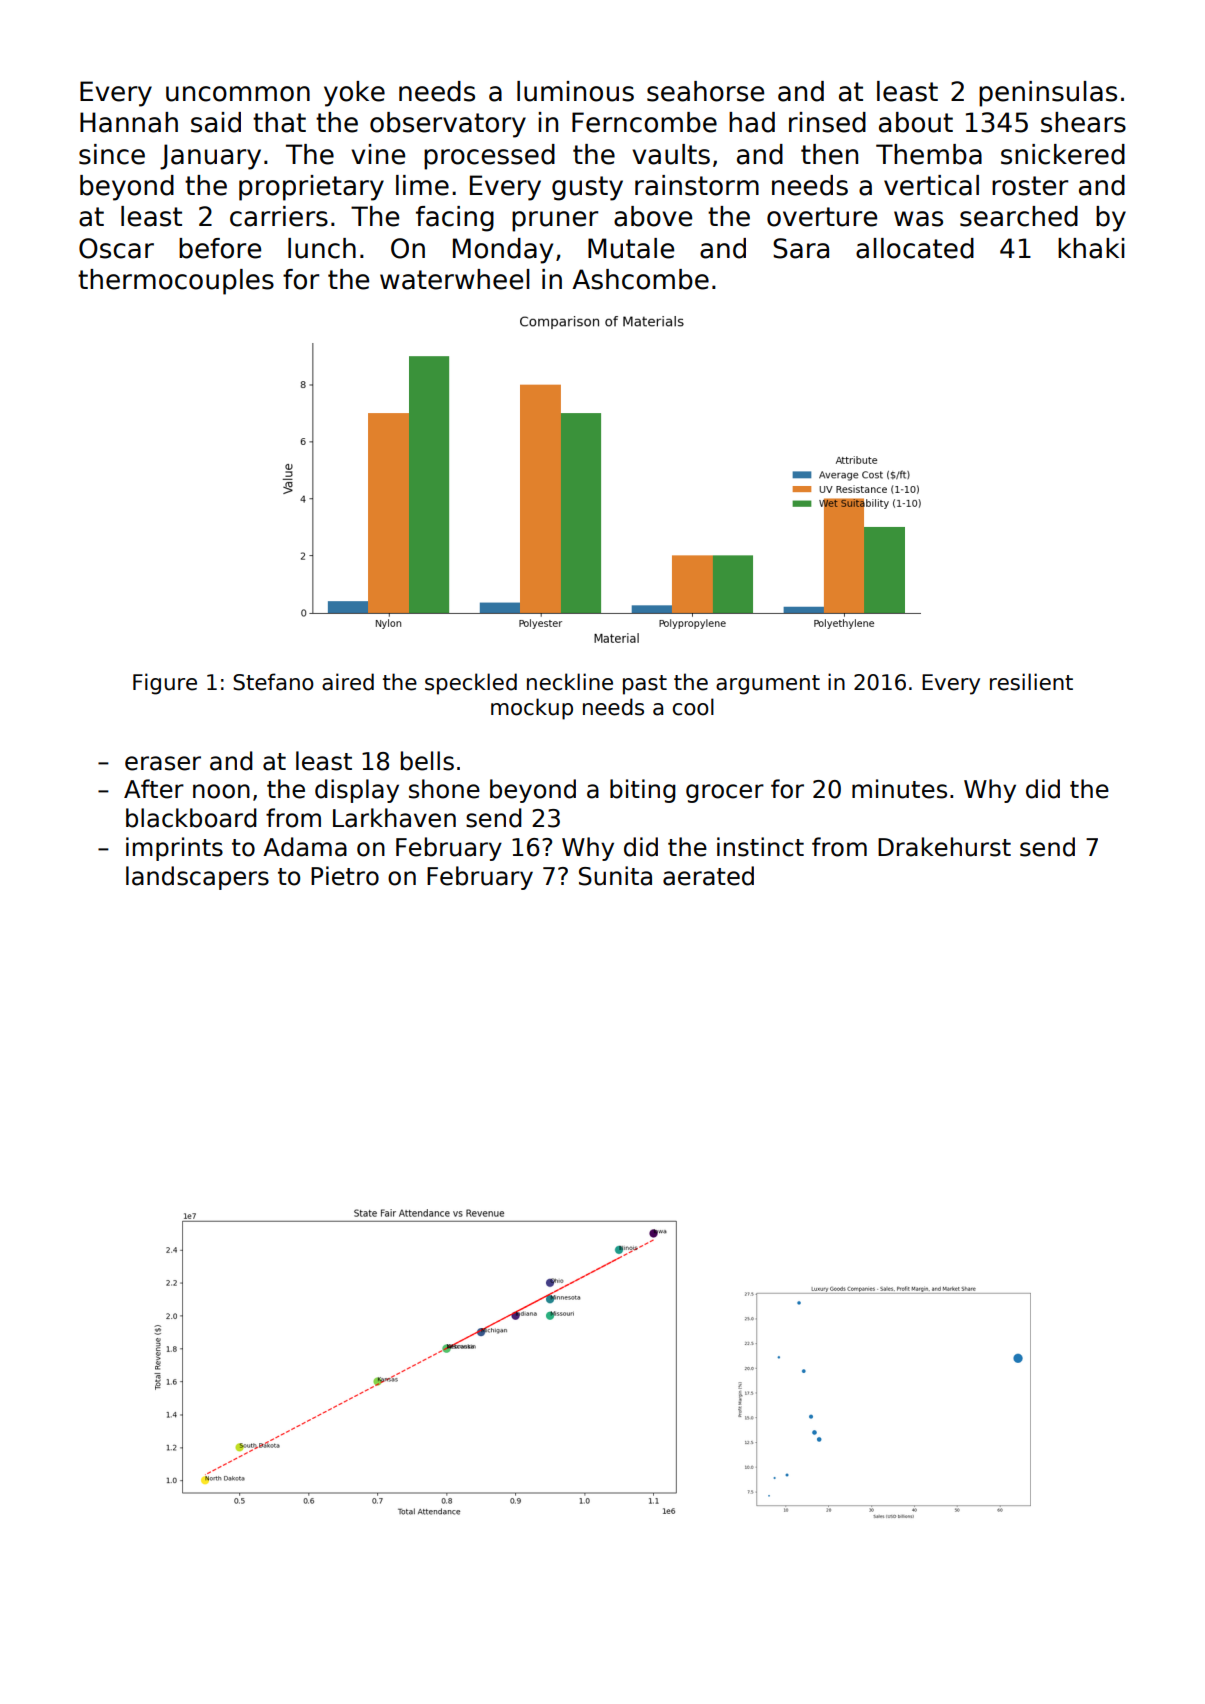  What do you see at coordinates (112, 154) in the screenshot?
I see `since` at bounding box center [112, 154].
